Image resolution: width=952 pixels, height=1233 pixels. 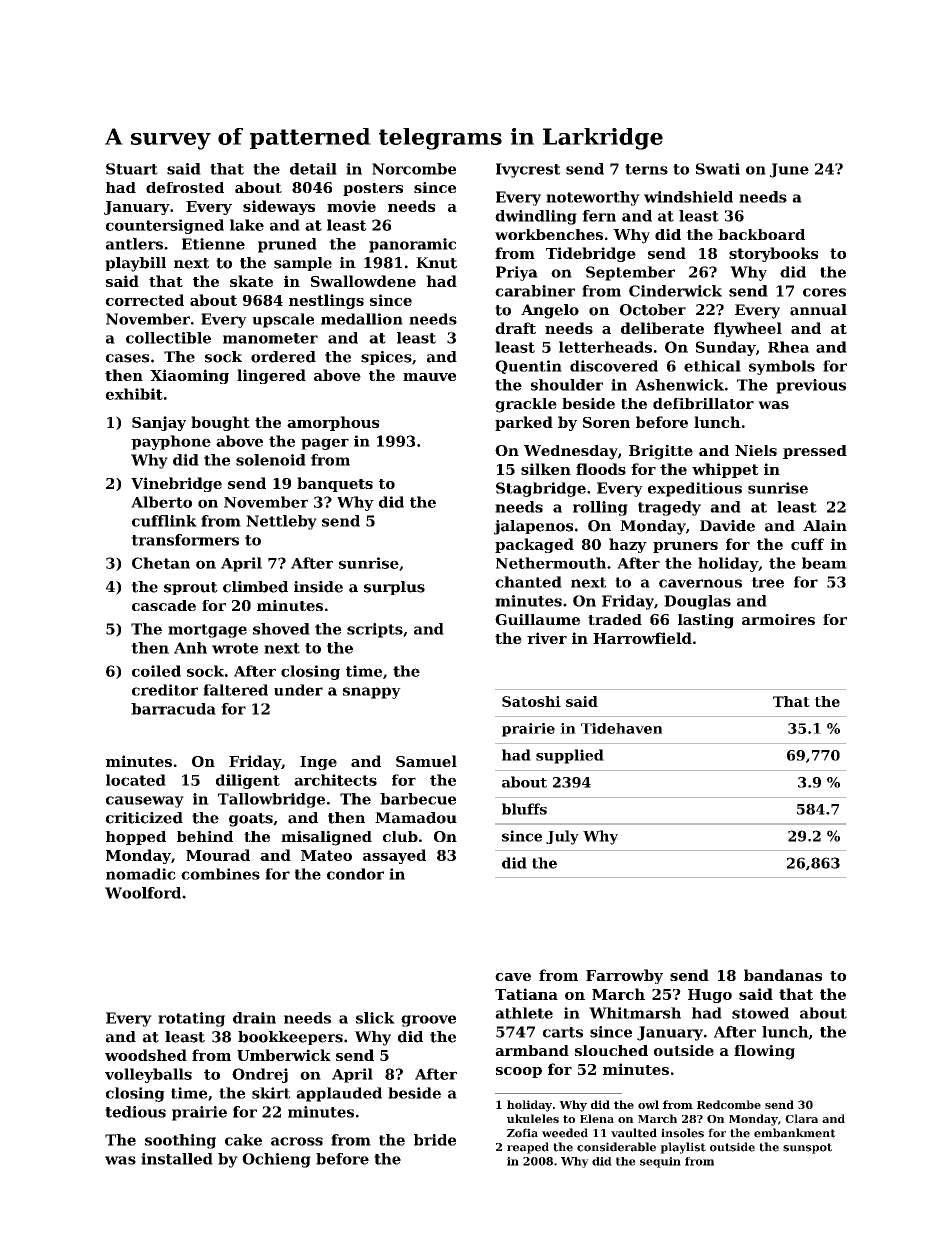 I want to click on pressed, so click(x=815, y=452).
